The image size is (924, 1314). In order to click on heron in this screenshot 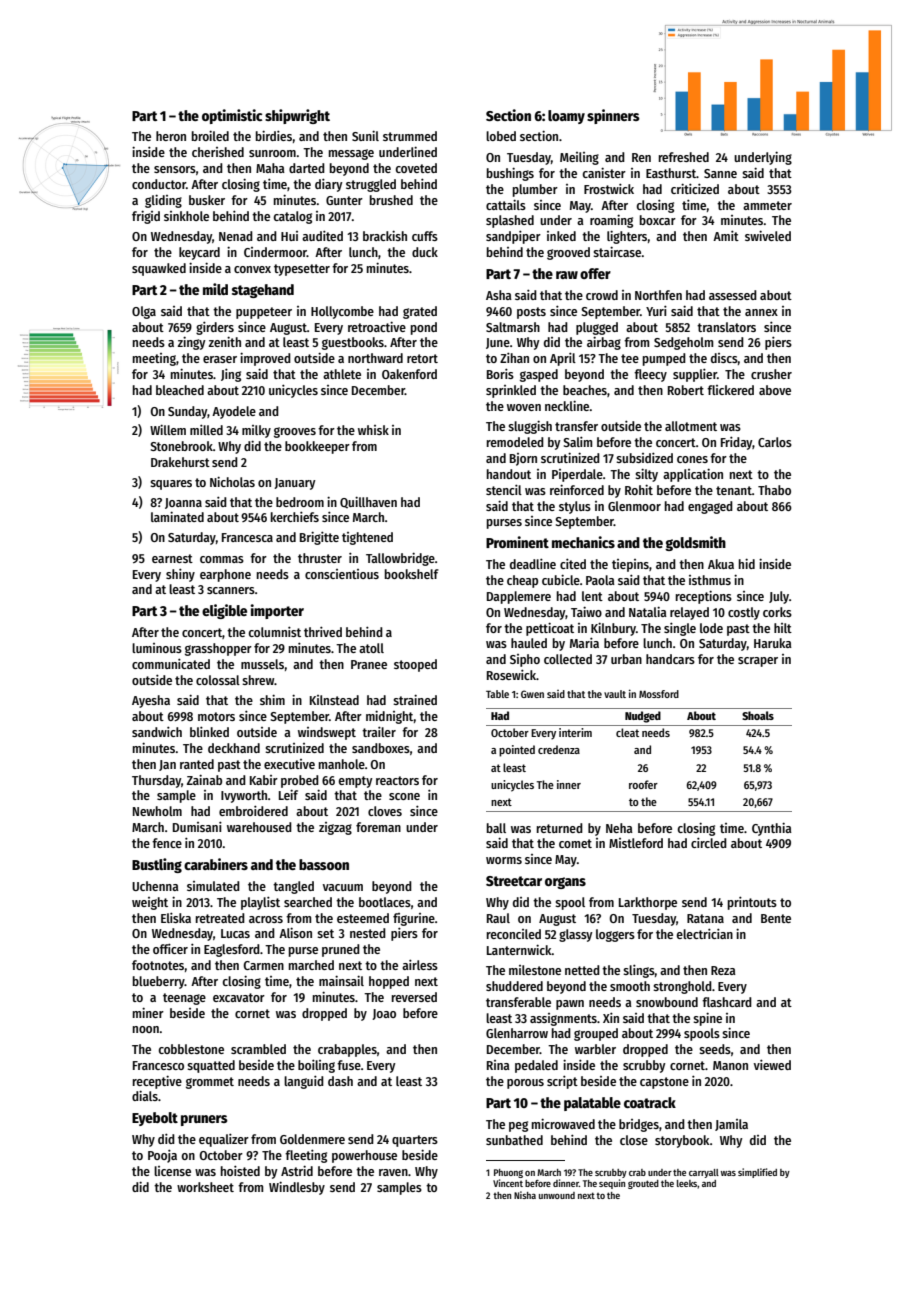, I will do `click(171, 136)`.
